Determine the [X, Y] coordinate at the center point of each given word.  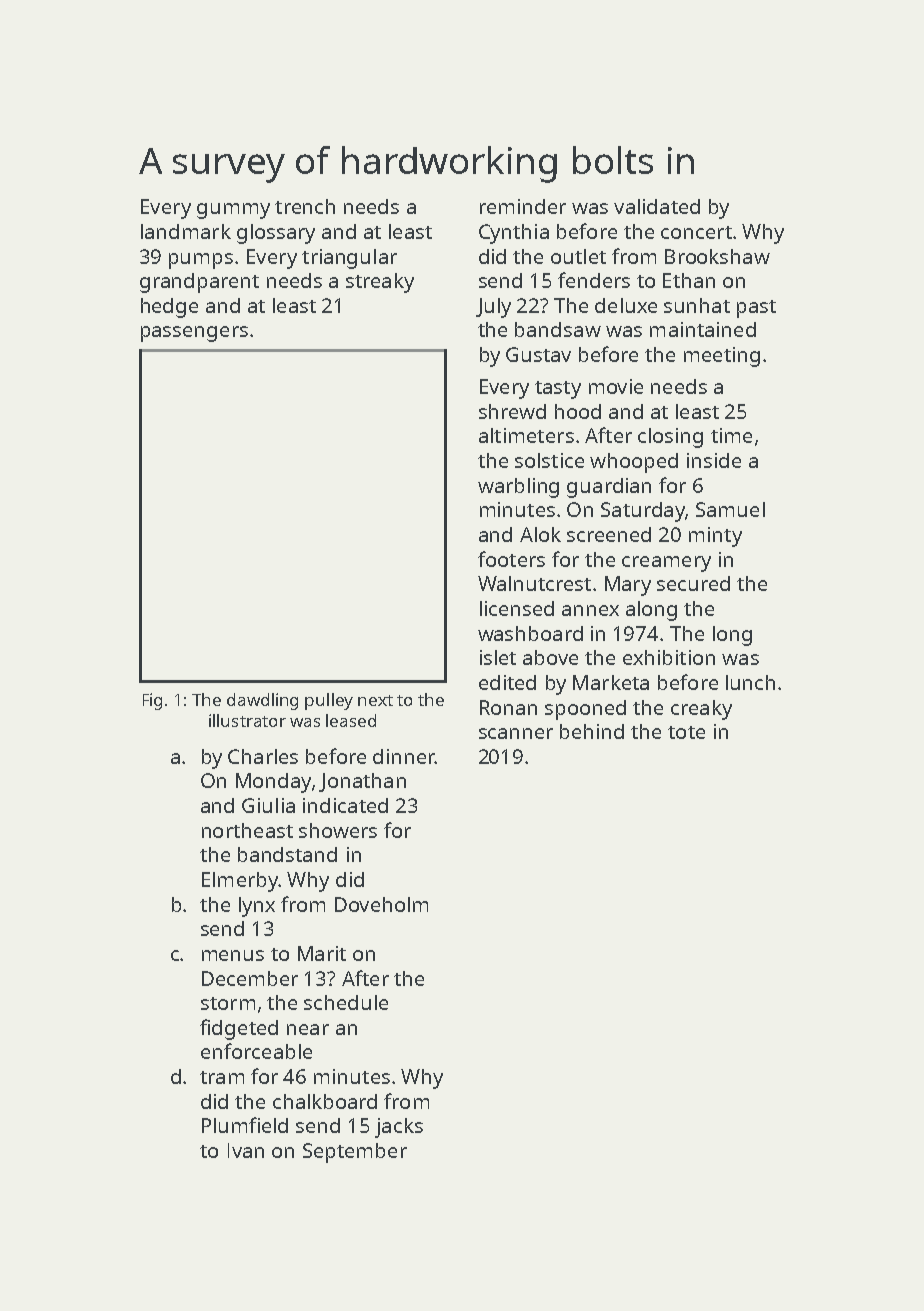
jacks [399, 1128]
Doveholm [381, 904]
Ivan [246, 1150]
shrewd [512, 411]
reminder [523, 206]
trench [305, 206]
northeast [247, 830]
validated [657, 206]
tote [686, 732]
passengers [194, 334]
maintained [703, 329]
